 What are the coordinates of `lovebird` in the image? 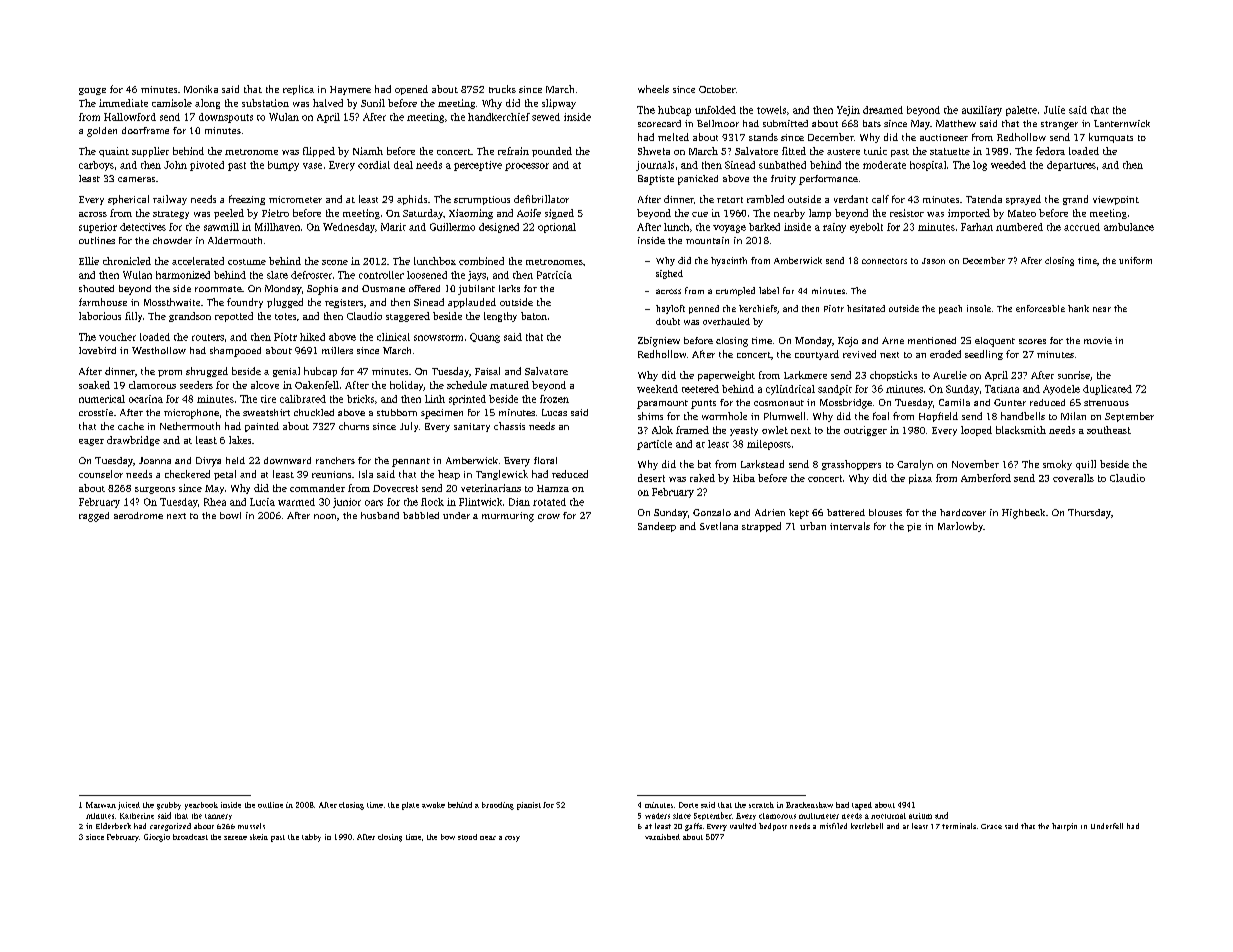 It's located at (97, 350).
